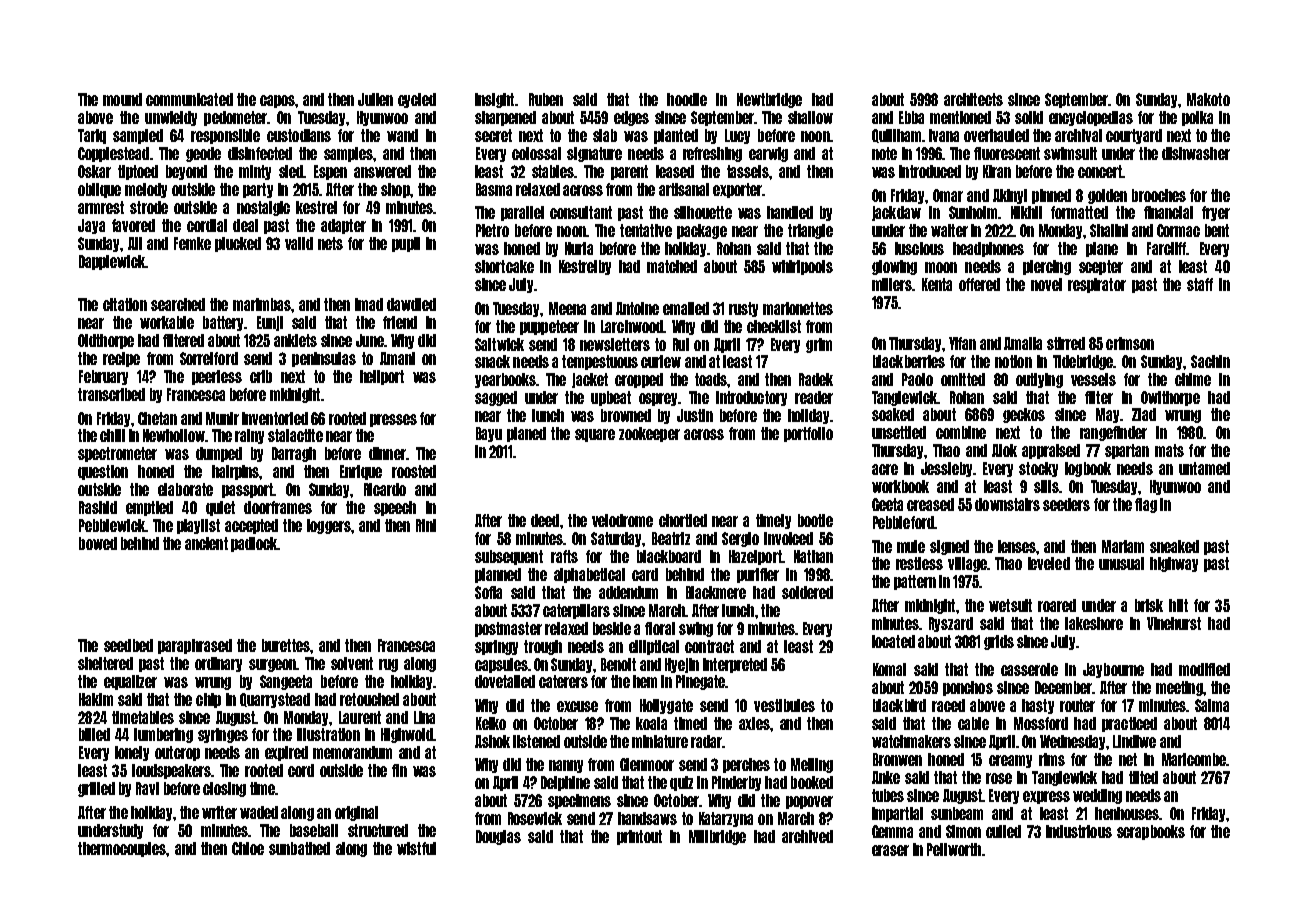  What do you see at coordinates (125, 304) in the screenshot?
I see `citation` at bounding box center [125, 304].
